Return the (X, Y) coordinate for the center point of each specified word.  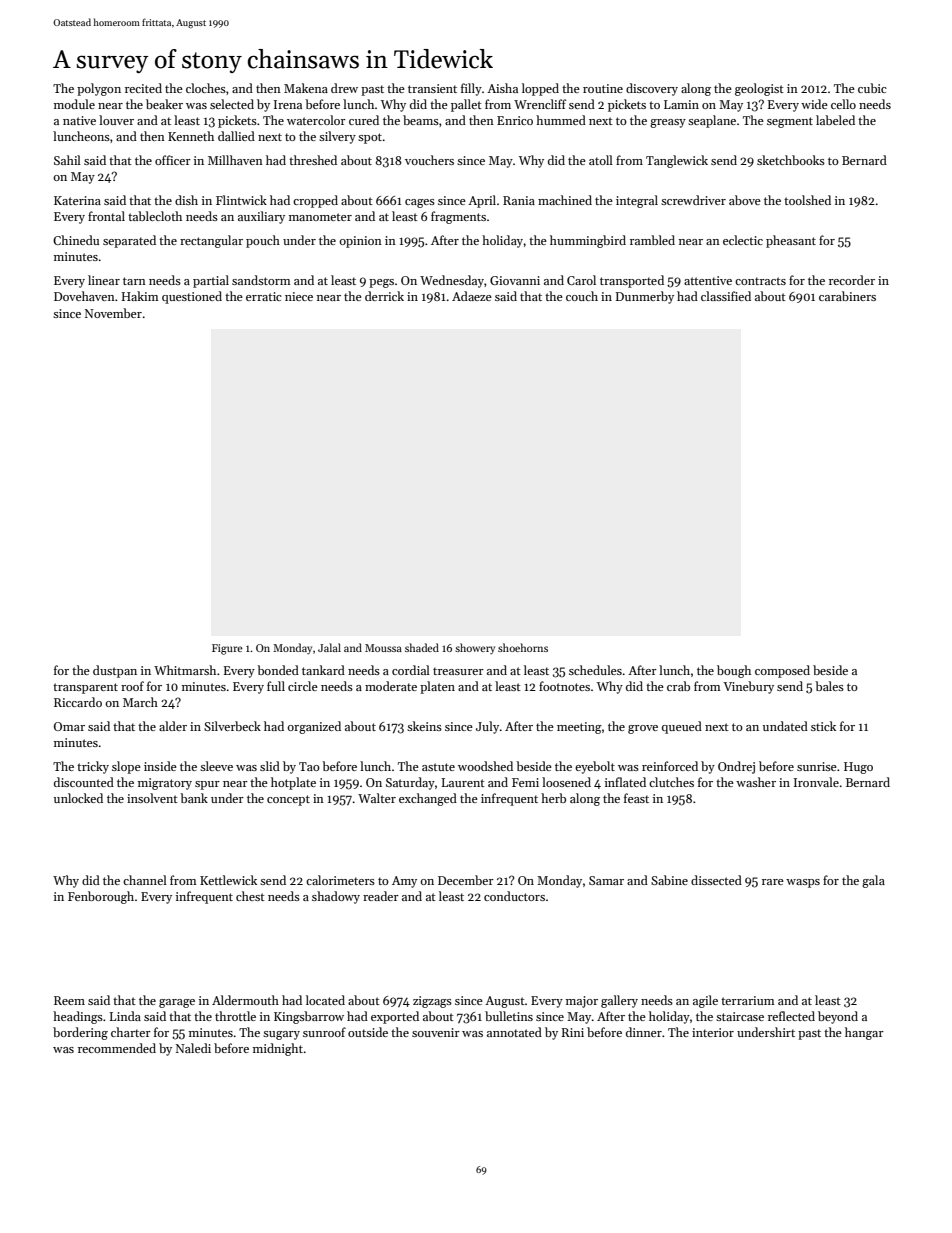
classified (726, 296)
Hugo (858, 768)
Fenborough (101, 897)
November (113, 313)
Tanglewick (677, 161)
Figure (227, 649)
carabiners (847, 296)
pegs (381, 283)
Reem (69, 1000)
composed (782, 671)
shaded (422, 647)
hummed (561, 120)
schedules (595, 670)
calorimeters (340, 880)
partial (211, 281)
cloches (206, 88)
